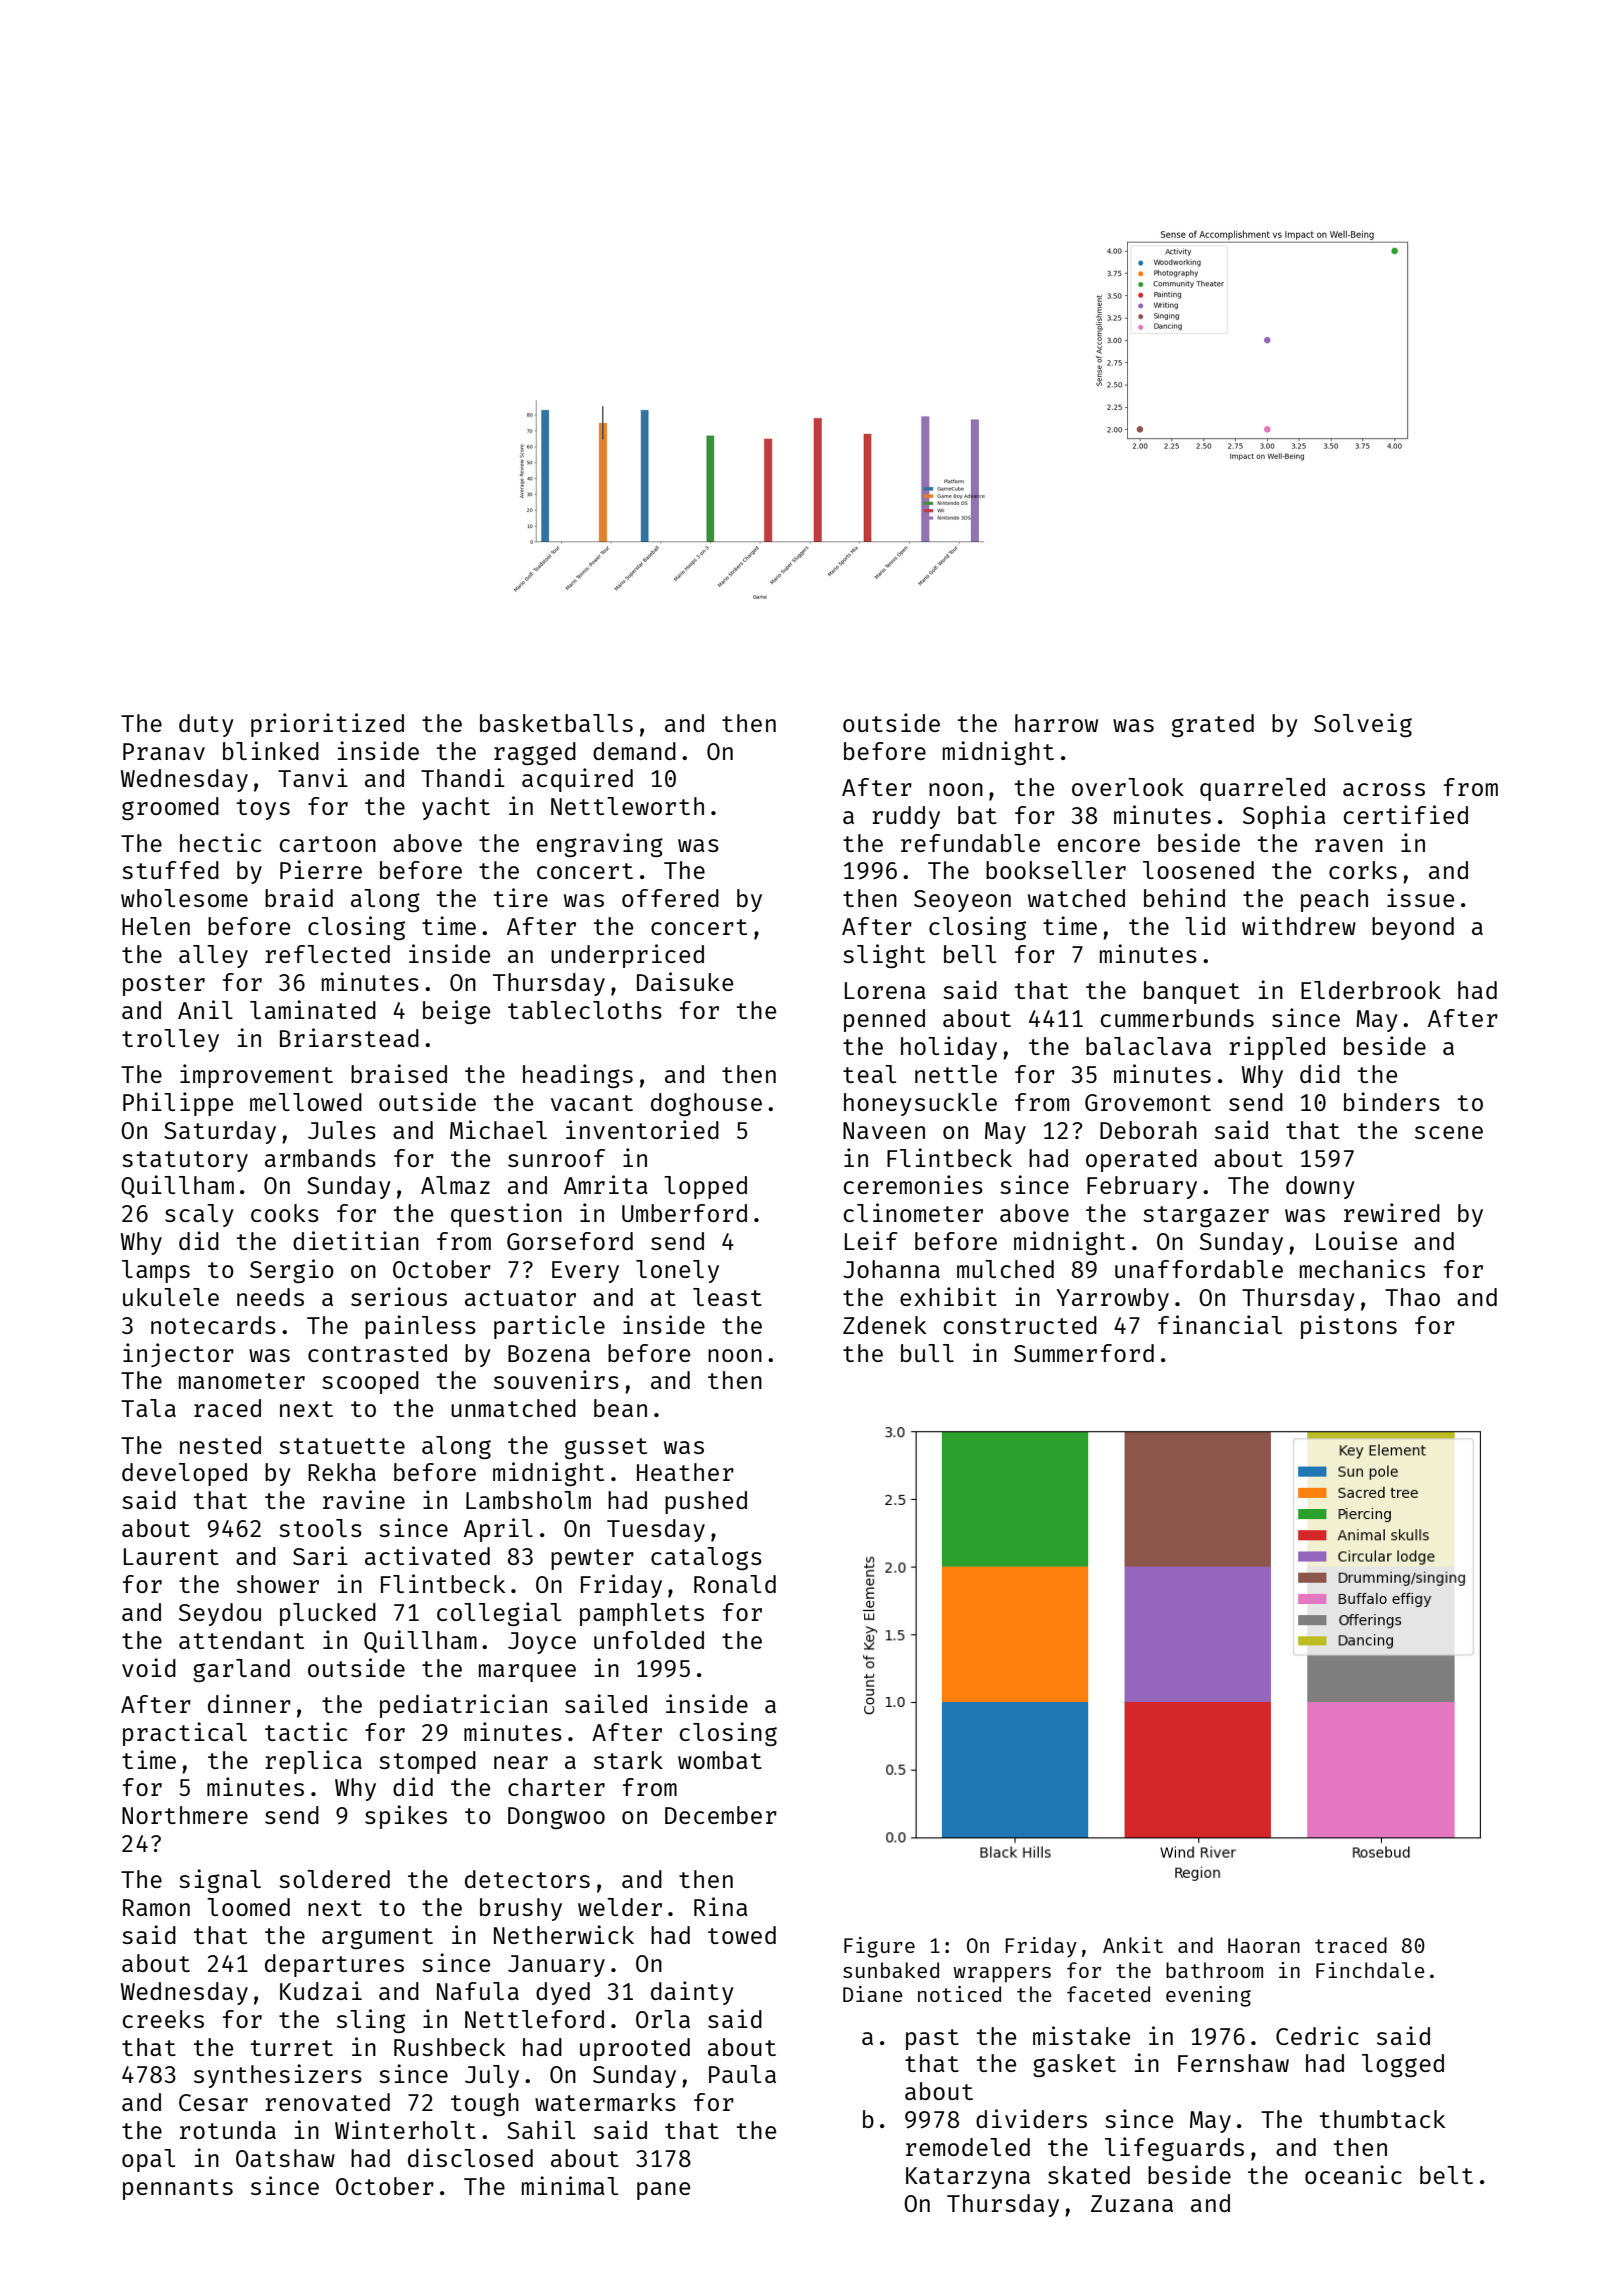 The height and width of the document is (2292, 1620). What do you see at coordinates (592, 1559) in the document?
I see `pewter` at bounding box center [592, 1559].
